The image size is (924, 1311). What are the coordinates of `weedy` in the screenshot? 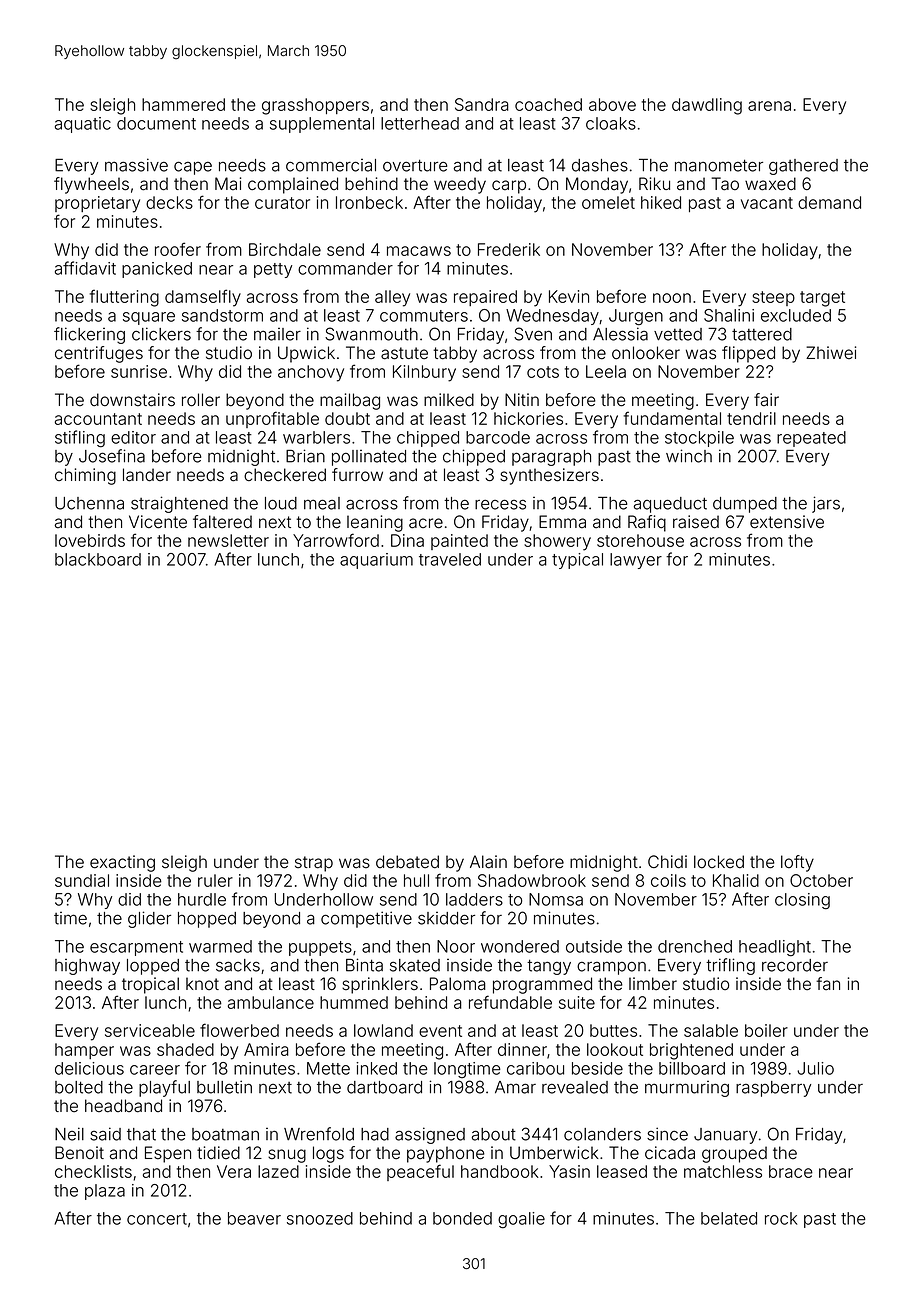 It's located at (460, 185).
